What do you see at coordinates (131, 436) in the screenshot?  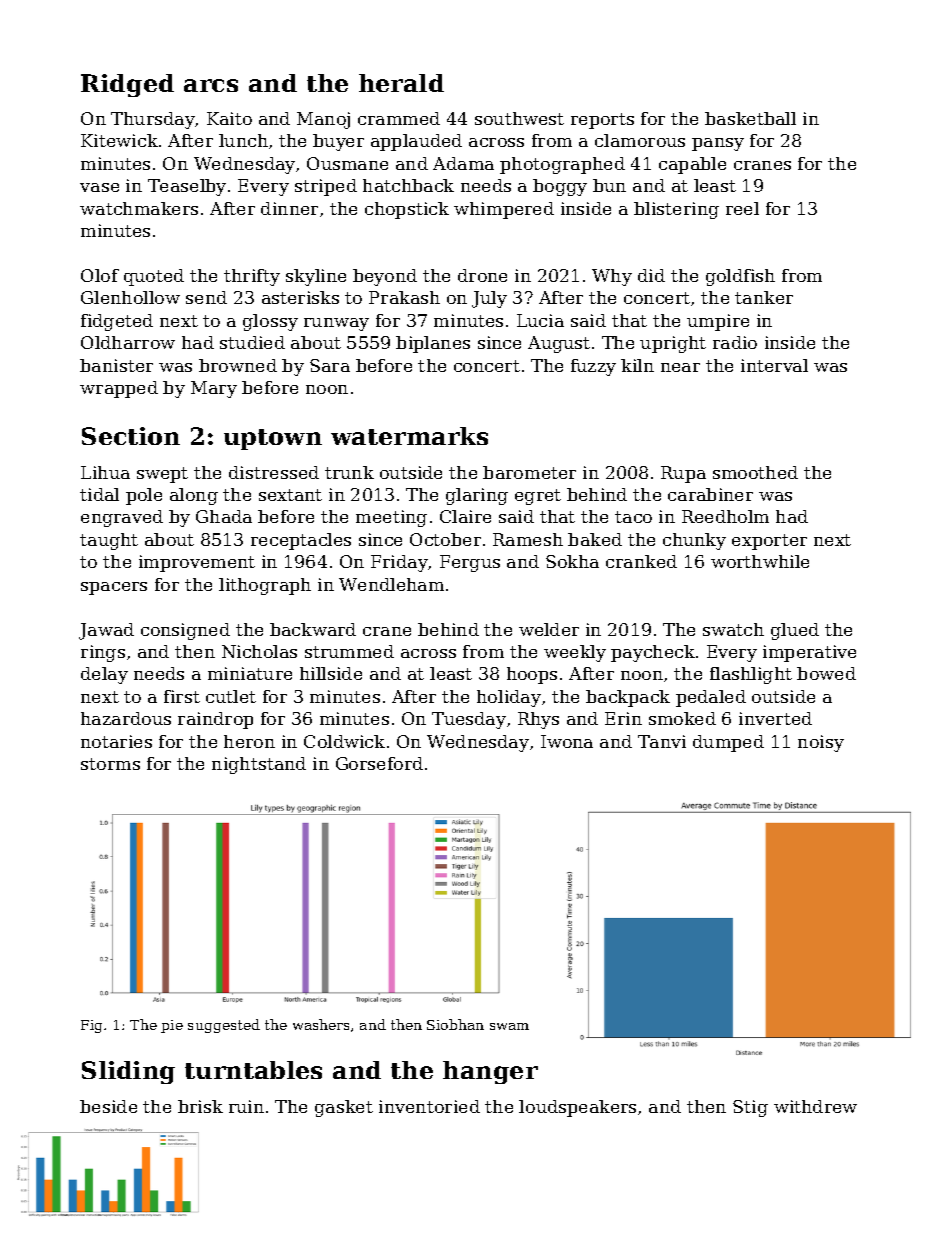 I see `Section` at bounding box center [131, 436].
